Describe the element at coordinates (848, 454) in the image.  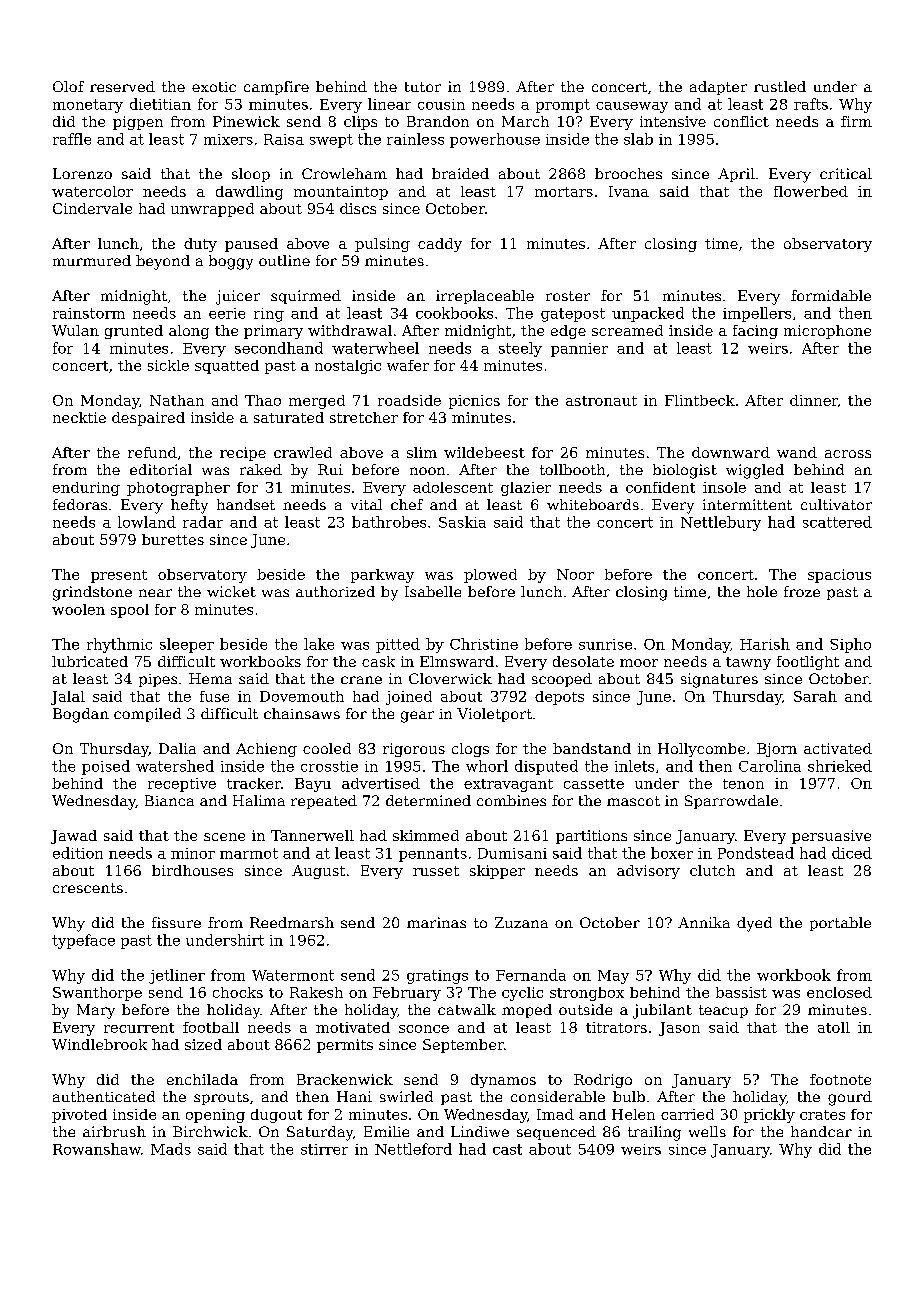
I see `across` at that location.
